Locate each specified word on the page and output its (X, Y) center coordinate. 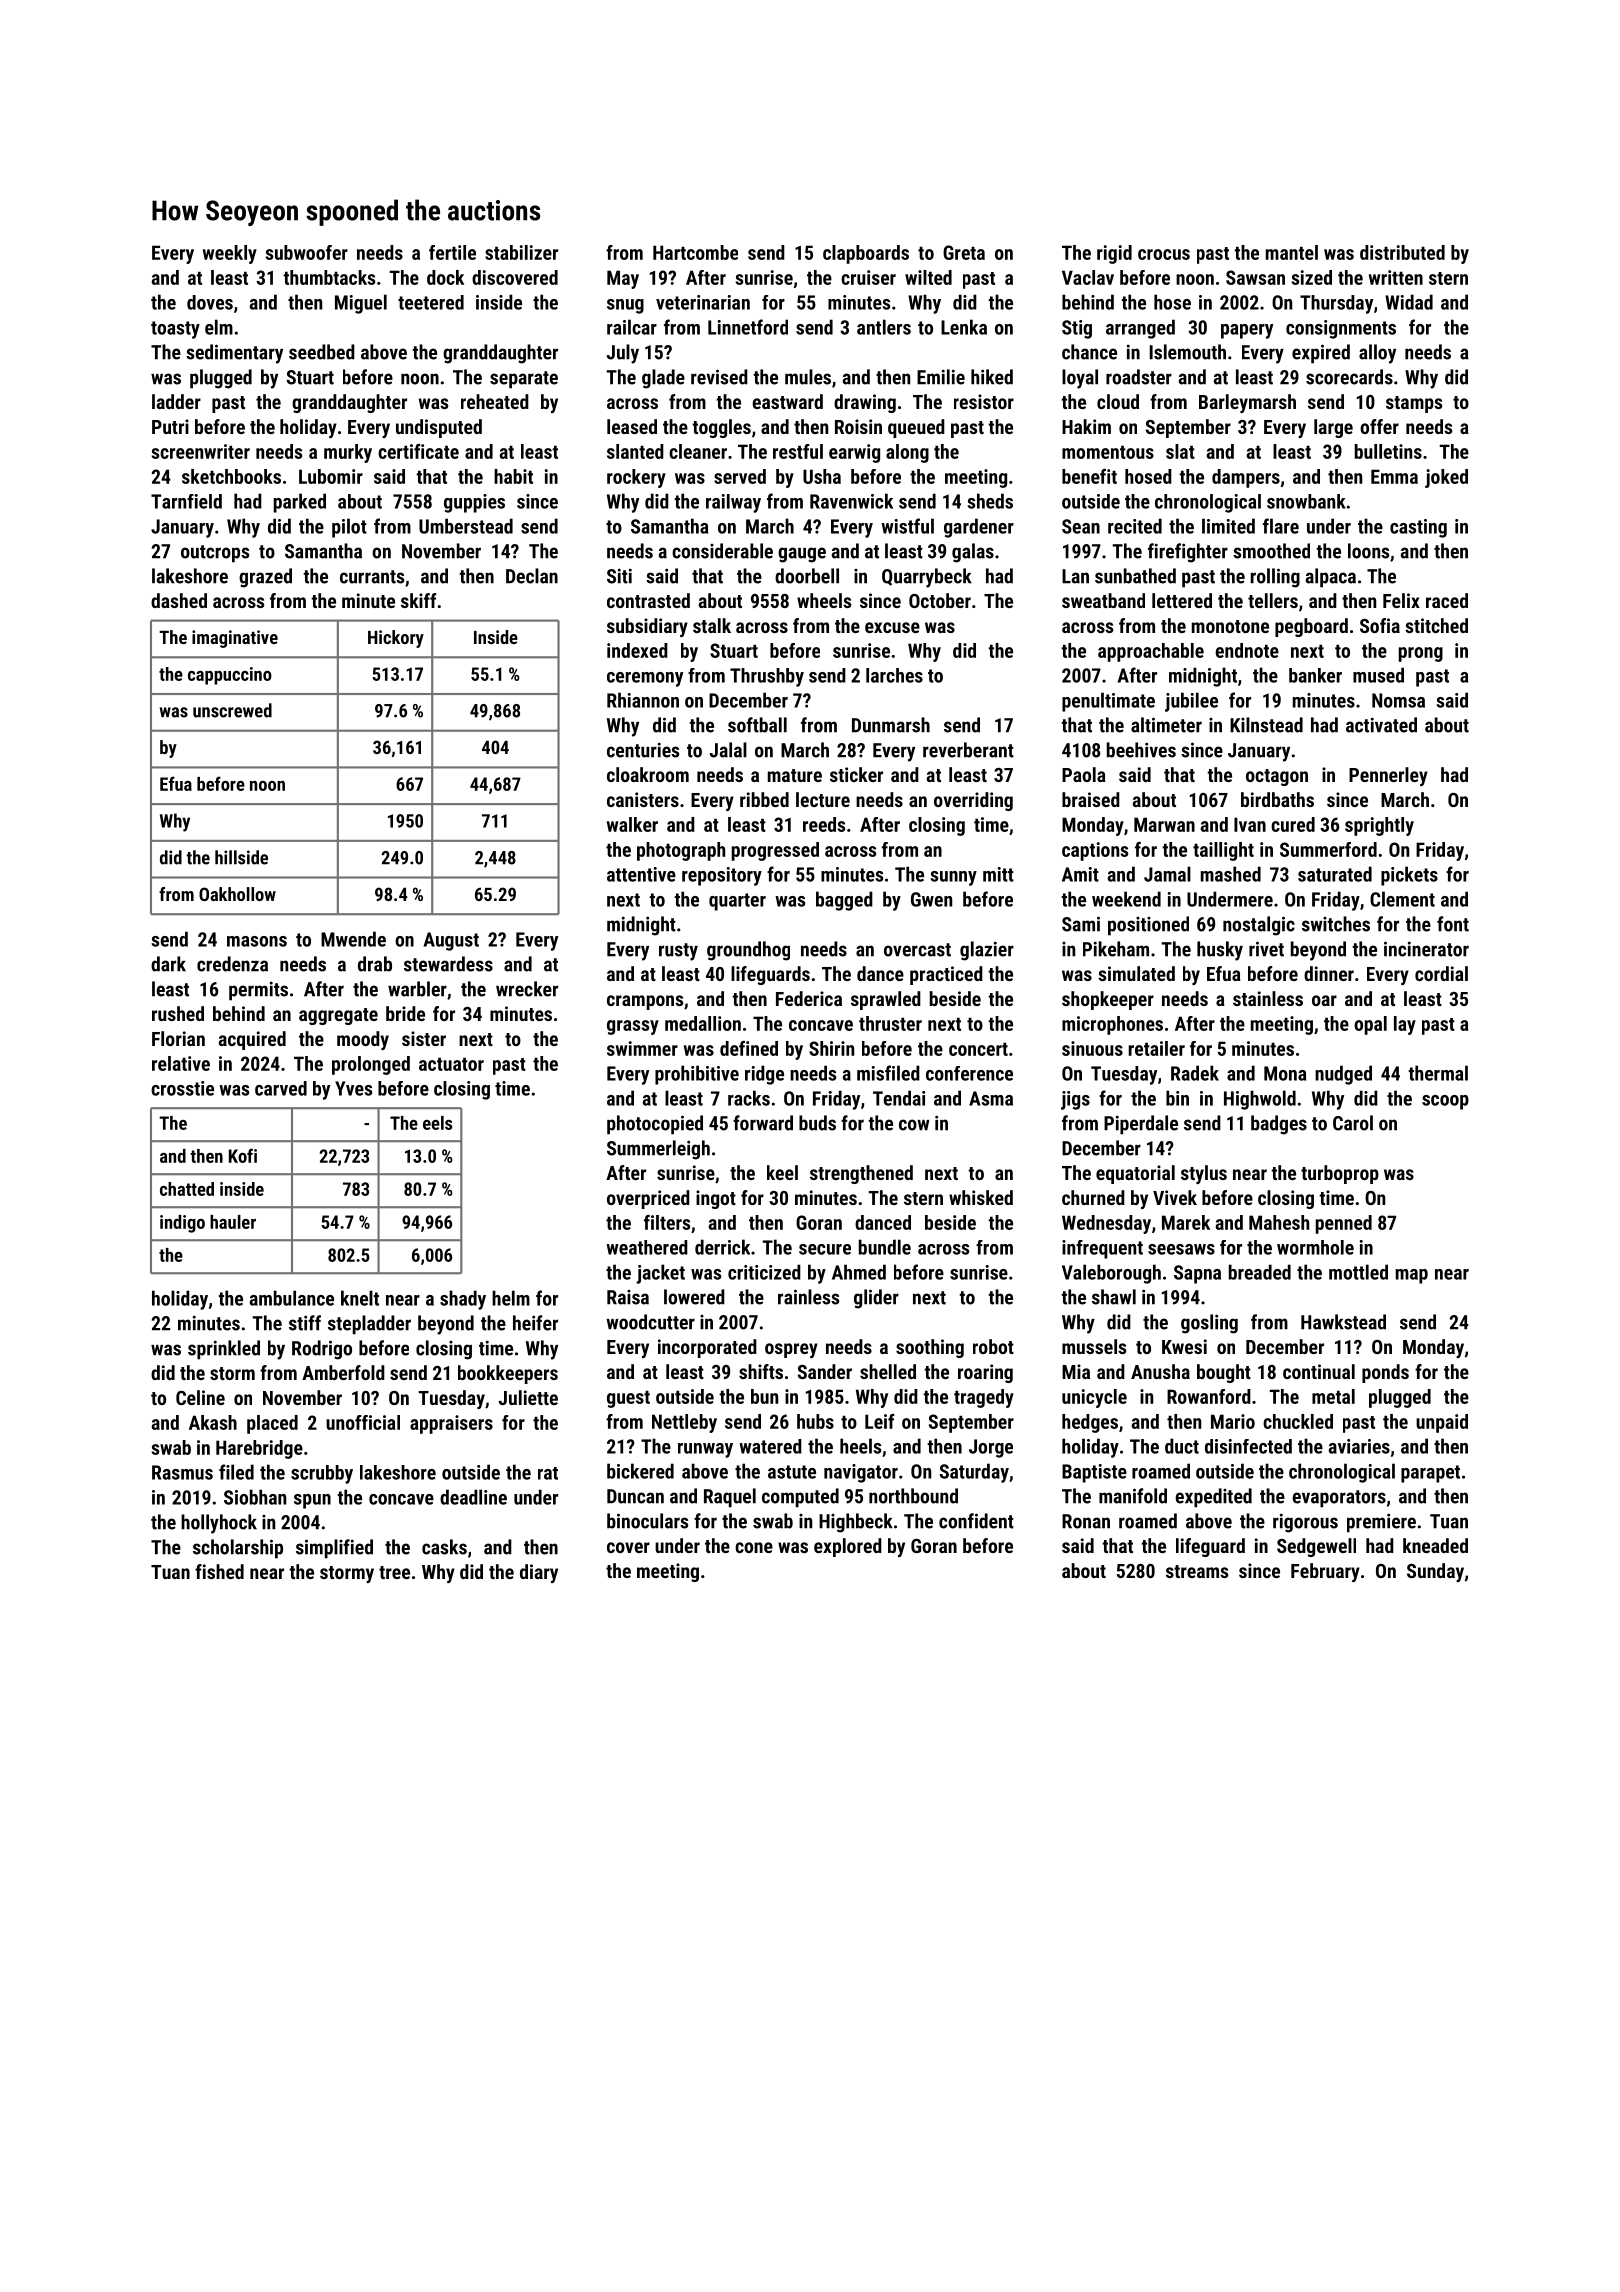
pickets (1409, 876)
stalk (712, 625)
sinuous (1092, 1048)
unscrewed (232, 710)
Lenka (964, 327)
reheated (495, 401)
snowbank (1306, 501)
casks (444, 1547)
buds (817, 1123)
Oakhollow (237, 894)
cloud (1118, 401)
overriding (973, 801)
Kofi (243, 1155)
